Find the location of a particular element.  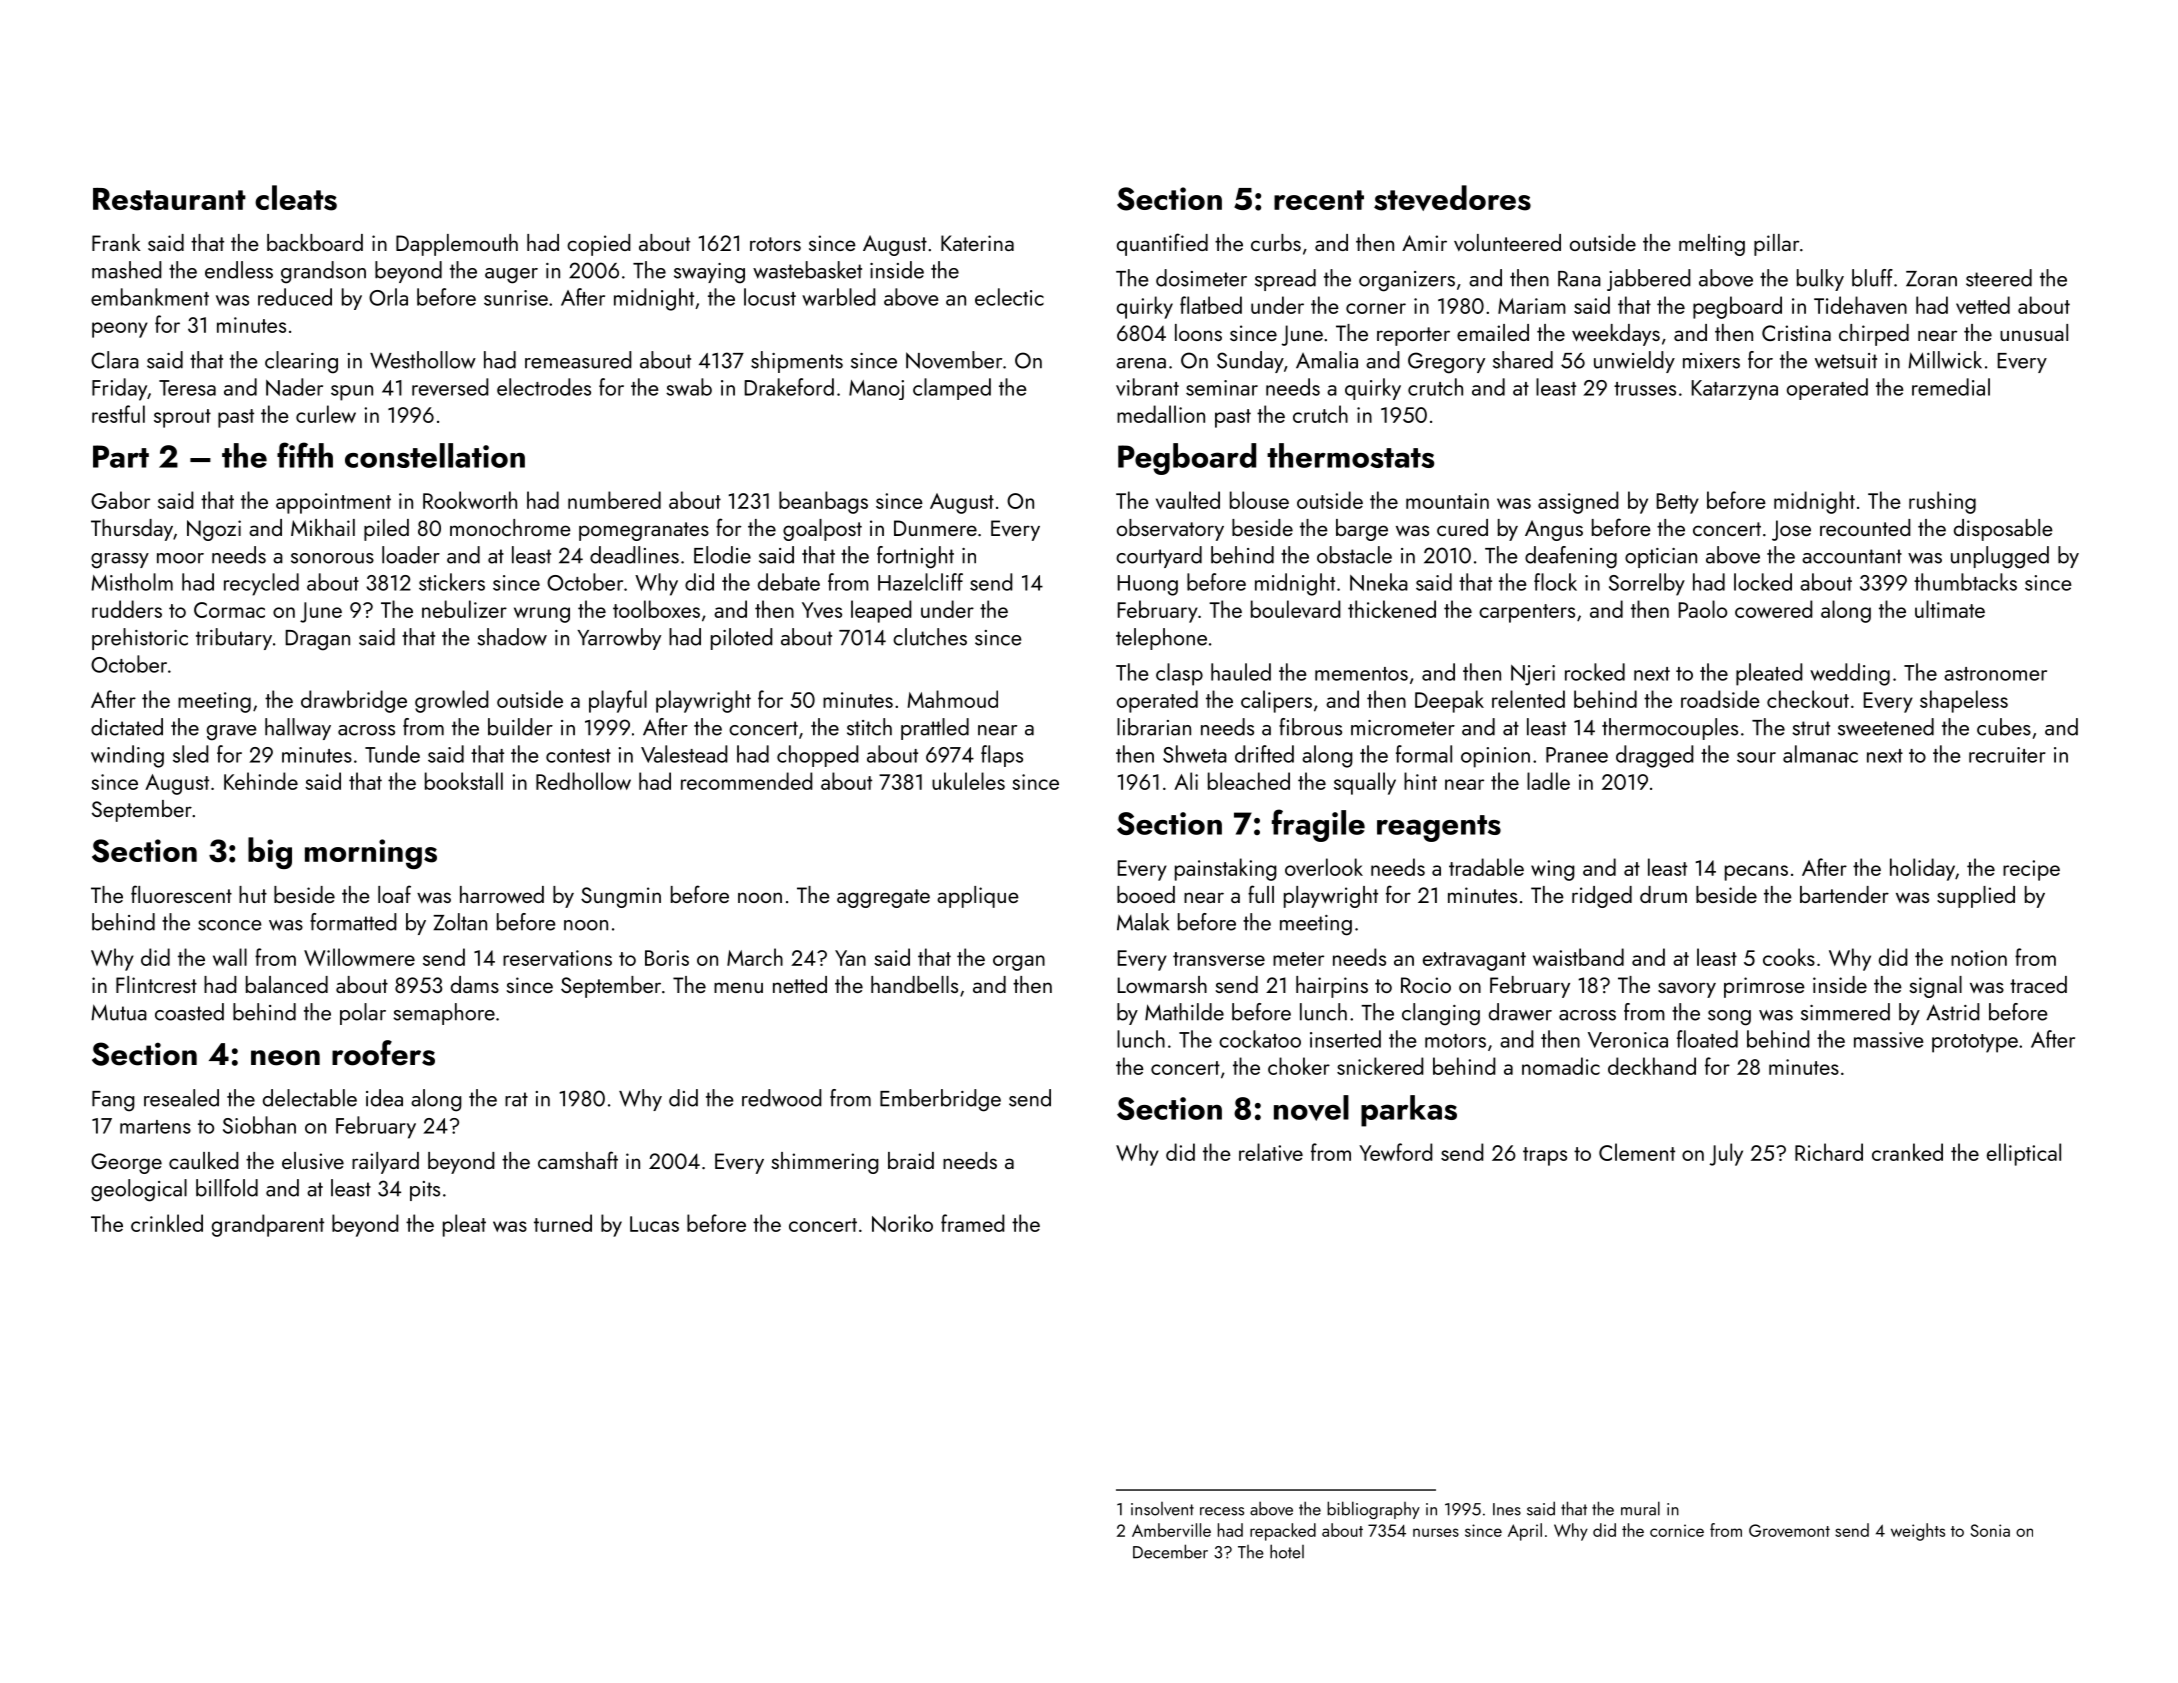

Clement is located at coordinates (1637, 1152).
